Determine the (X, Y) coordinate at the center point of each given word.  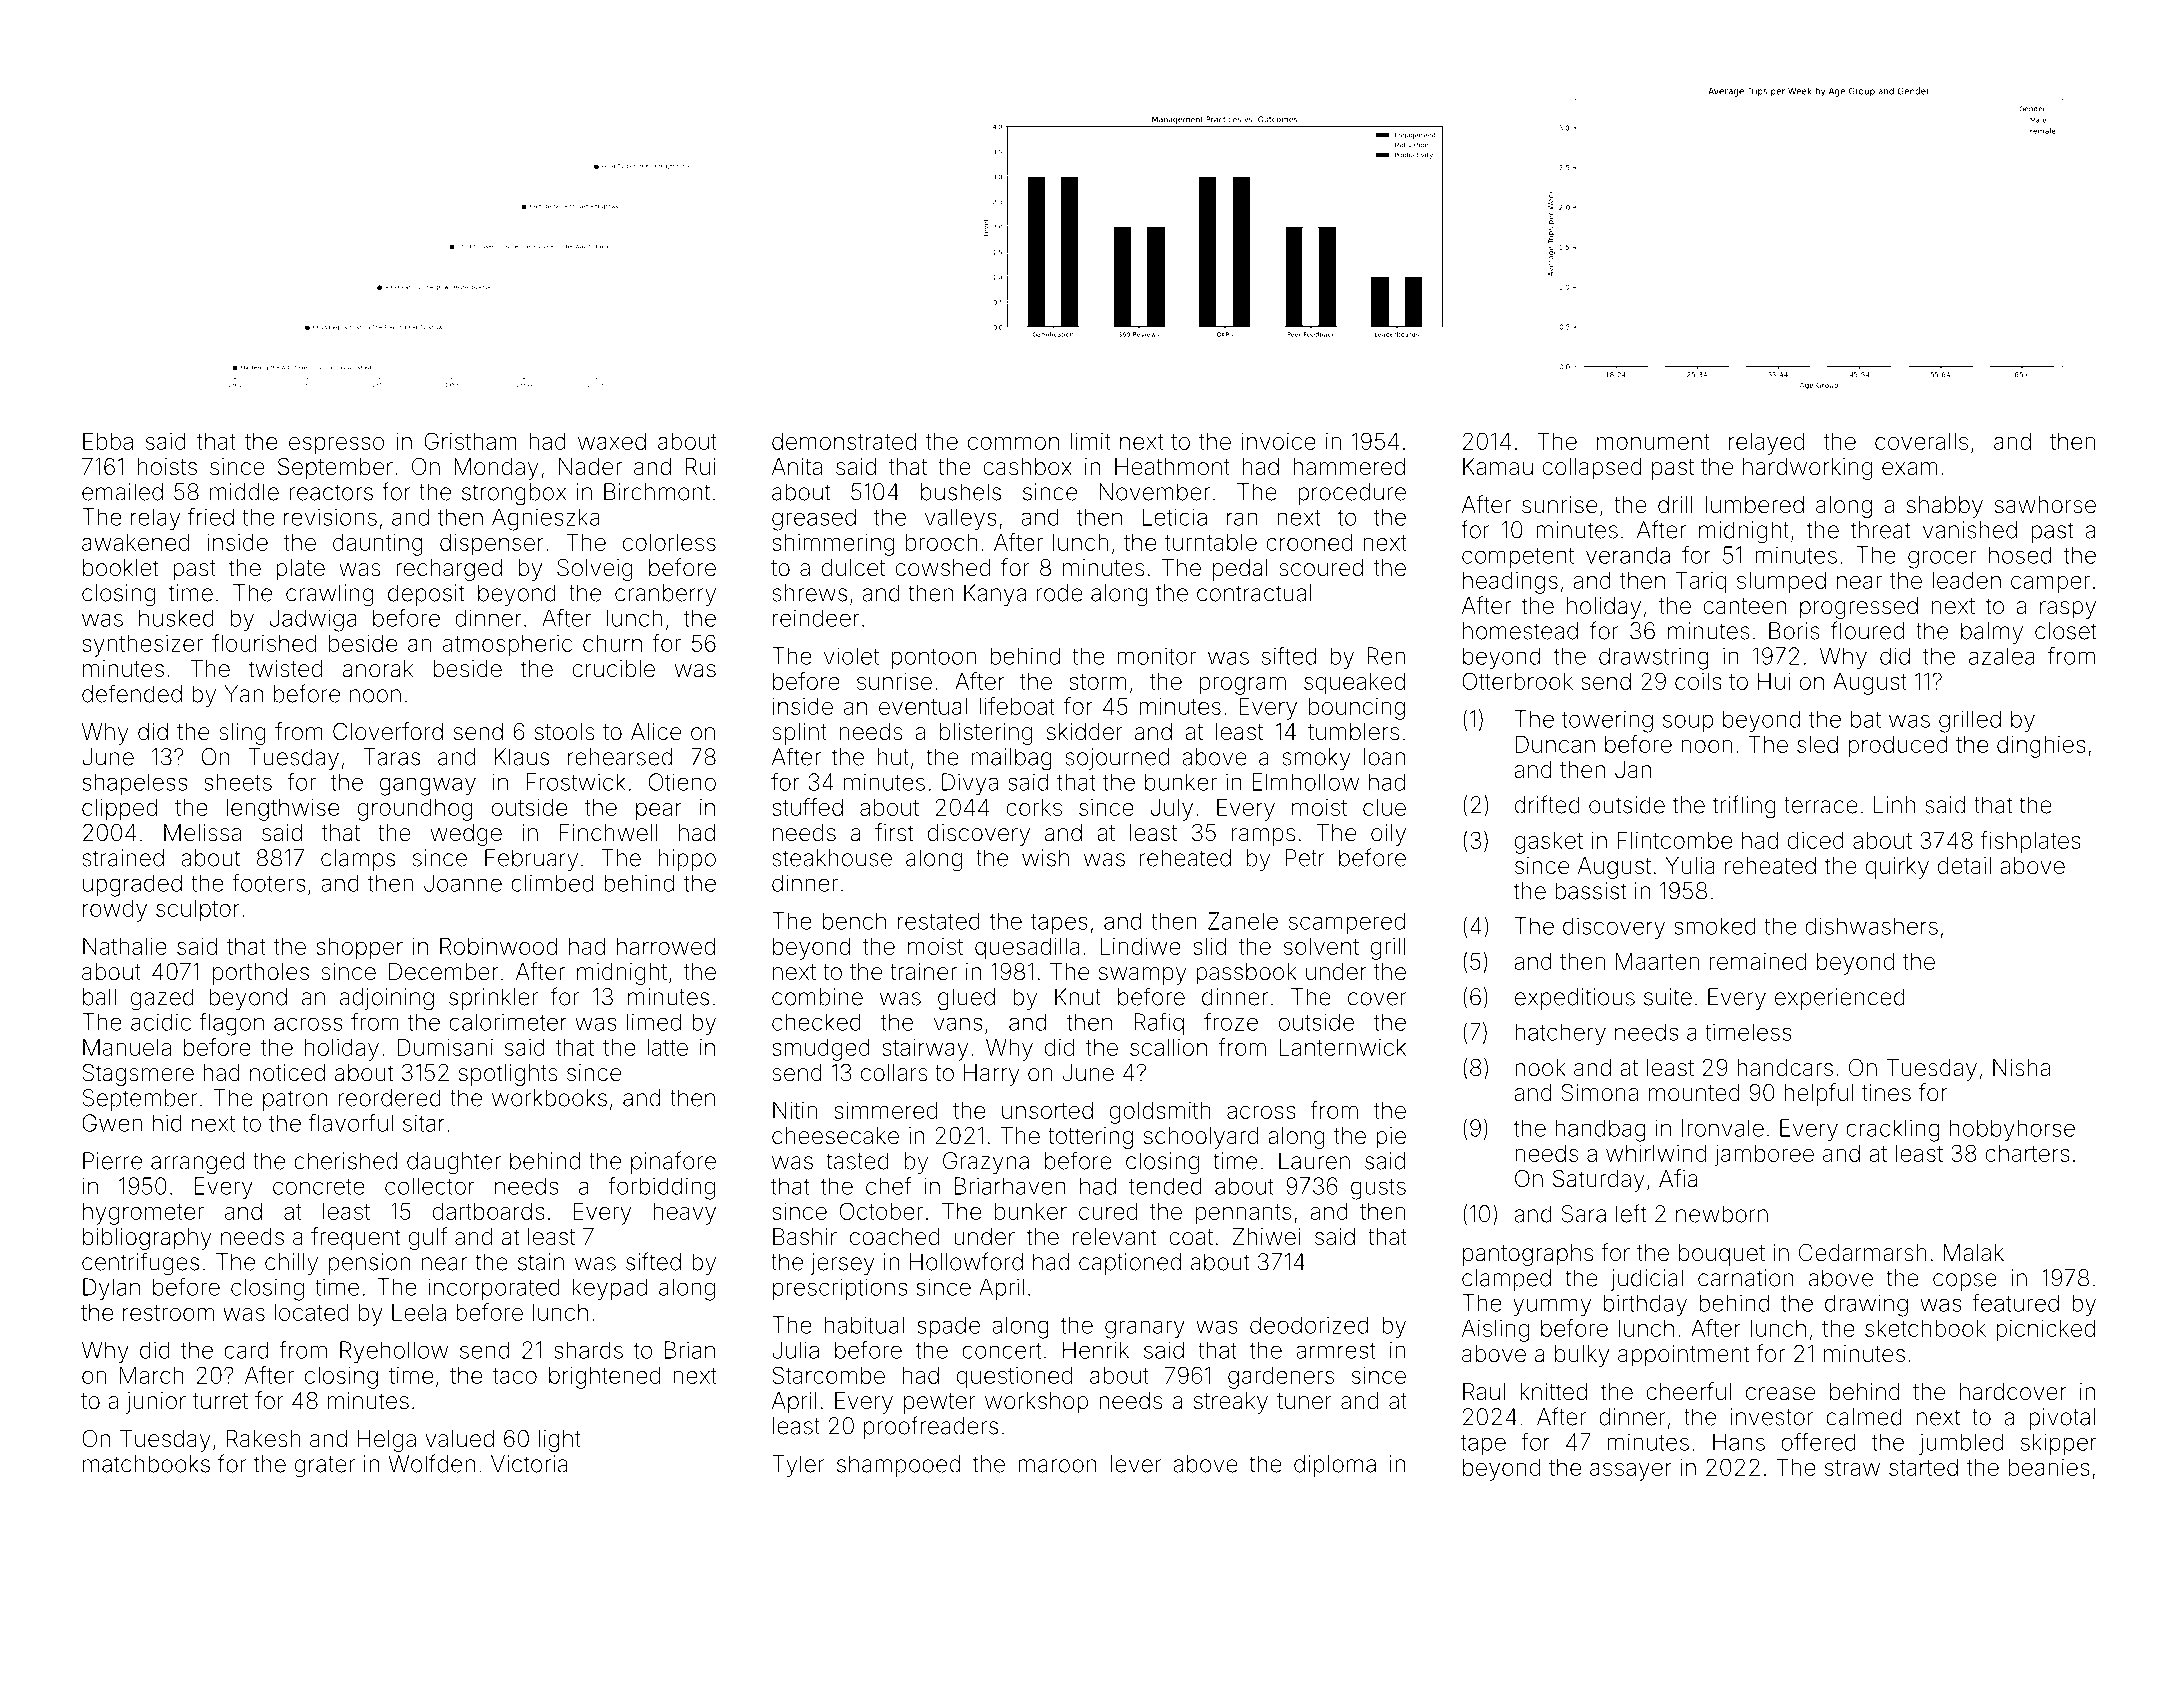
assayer (1631, 1472)
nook (1540, 1068)
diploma (1335, 1466)
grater (325, 1467)
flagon (232, 1024)
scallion (1168, 1047)
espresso (336, 446)
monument (1653, 442)
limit (1090, 441)
